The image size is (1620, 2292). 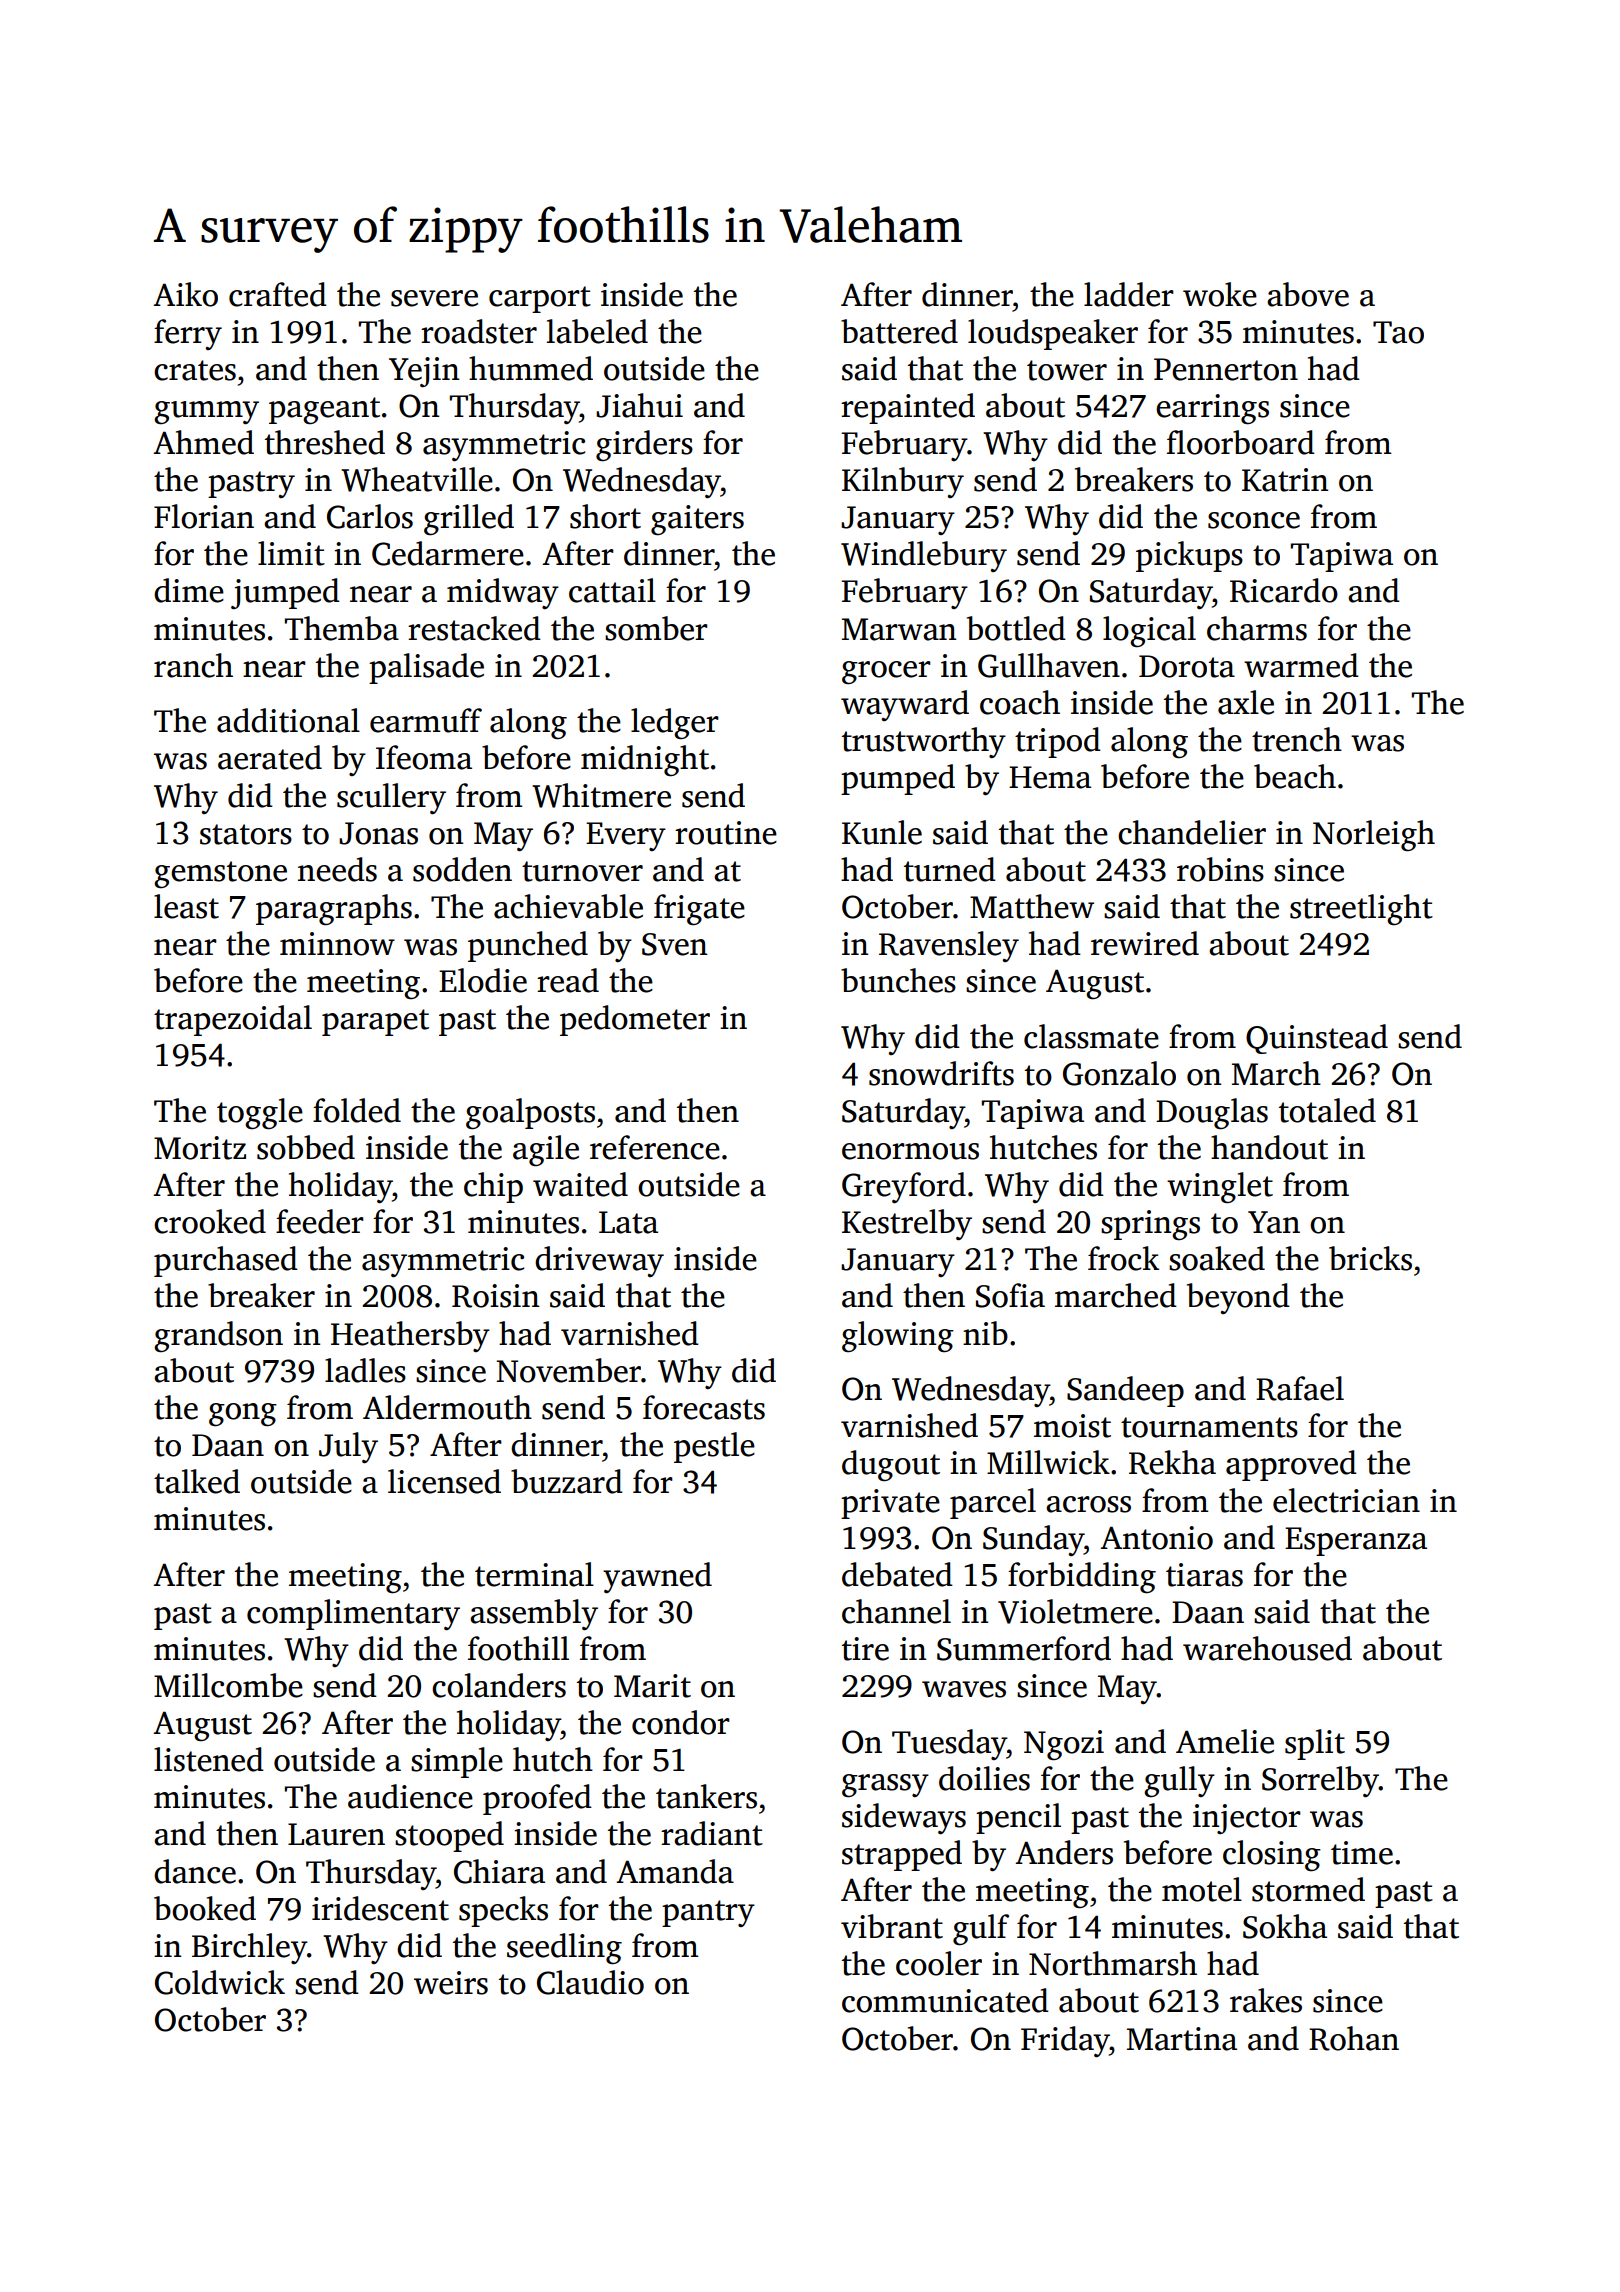 What do you see at coordinates (890, 1504) in the document?
I see `private` at bounding box center [890, 1504].
